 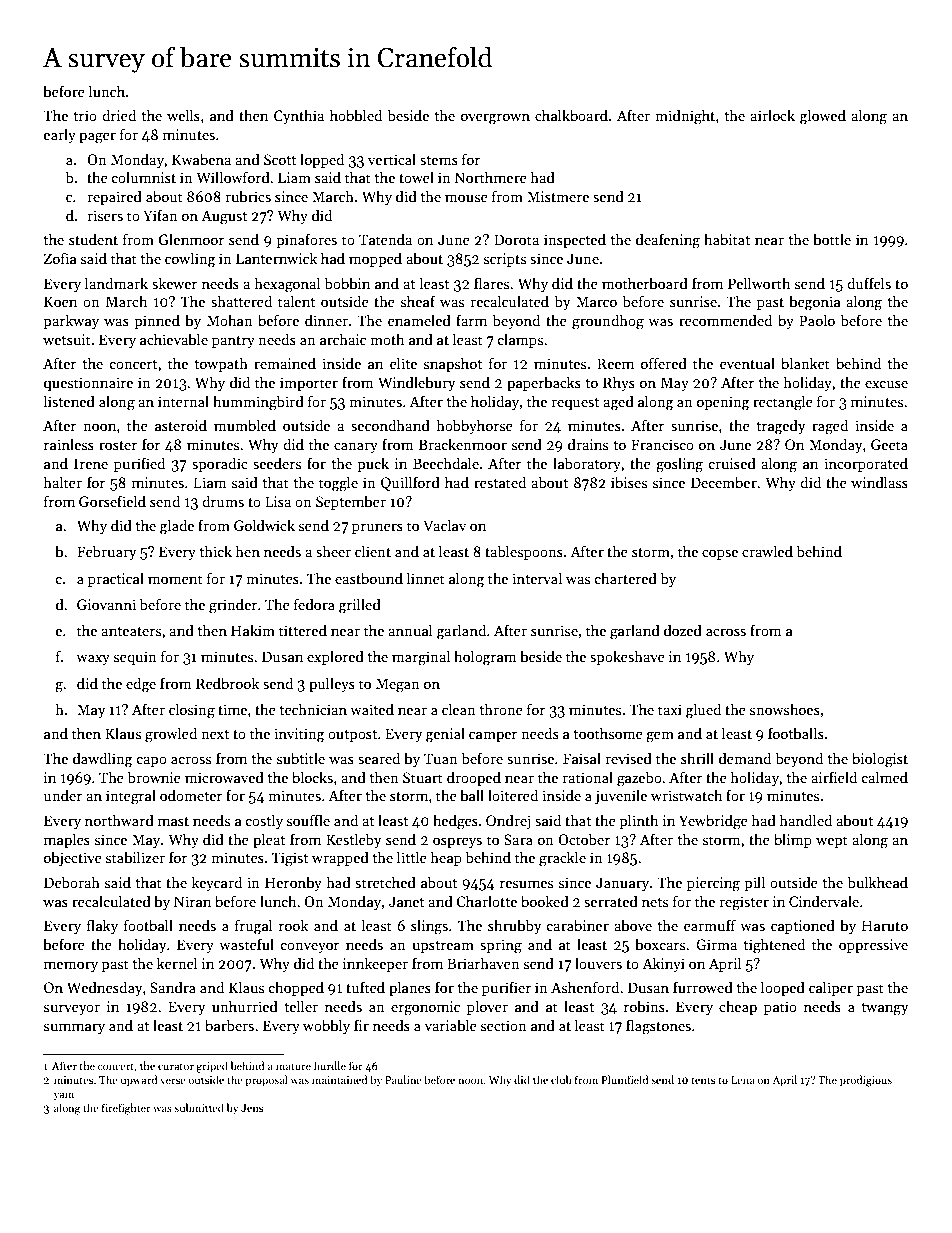 What do you see at coordinates (177, 963) in the image?
I see `kernel` at bounding box center [177, 963].
